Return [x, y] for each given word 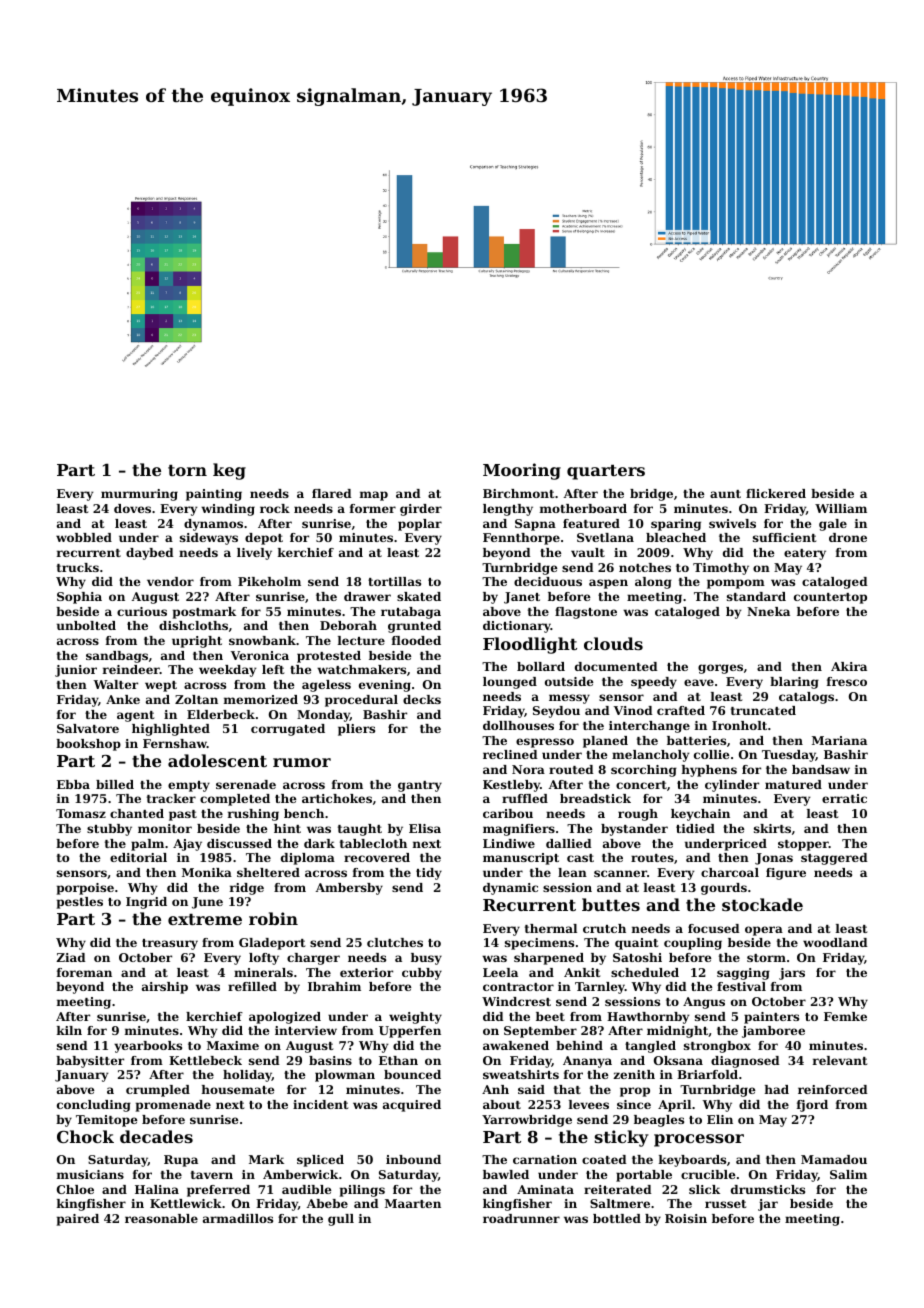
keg [229, 471]
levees [589, 1104]
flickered [776, 493]
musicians [90, 1174]
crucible [708, 1174]
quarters [606, 472]
